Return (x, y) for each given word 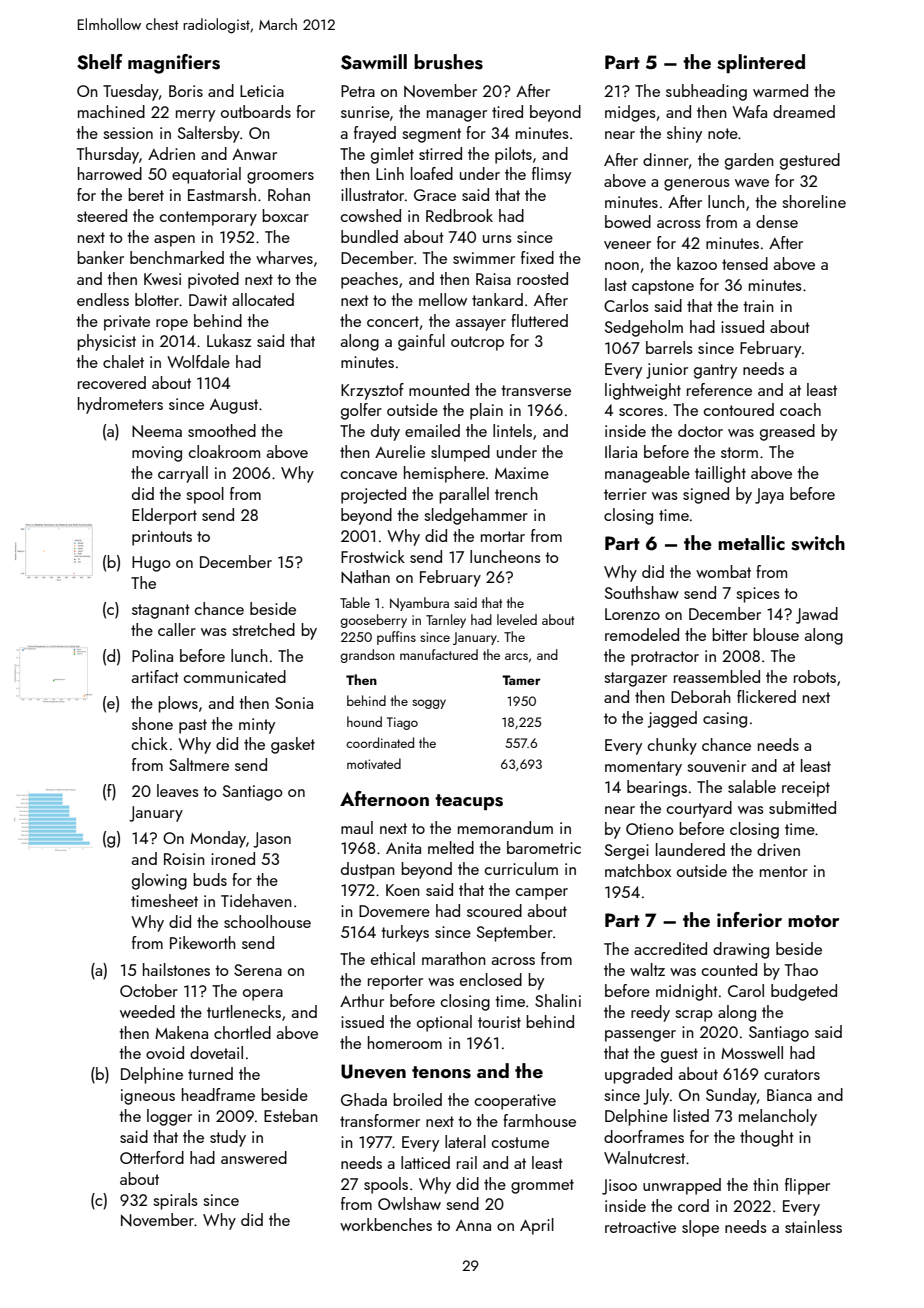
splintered (761, 63)
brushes (448, 62)
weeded (147, 1011)
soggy (429, 704)
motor (813, 921)
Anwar (254, 154)
